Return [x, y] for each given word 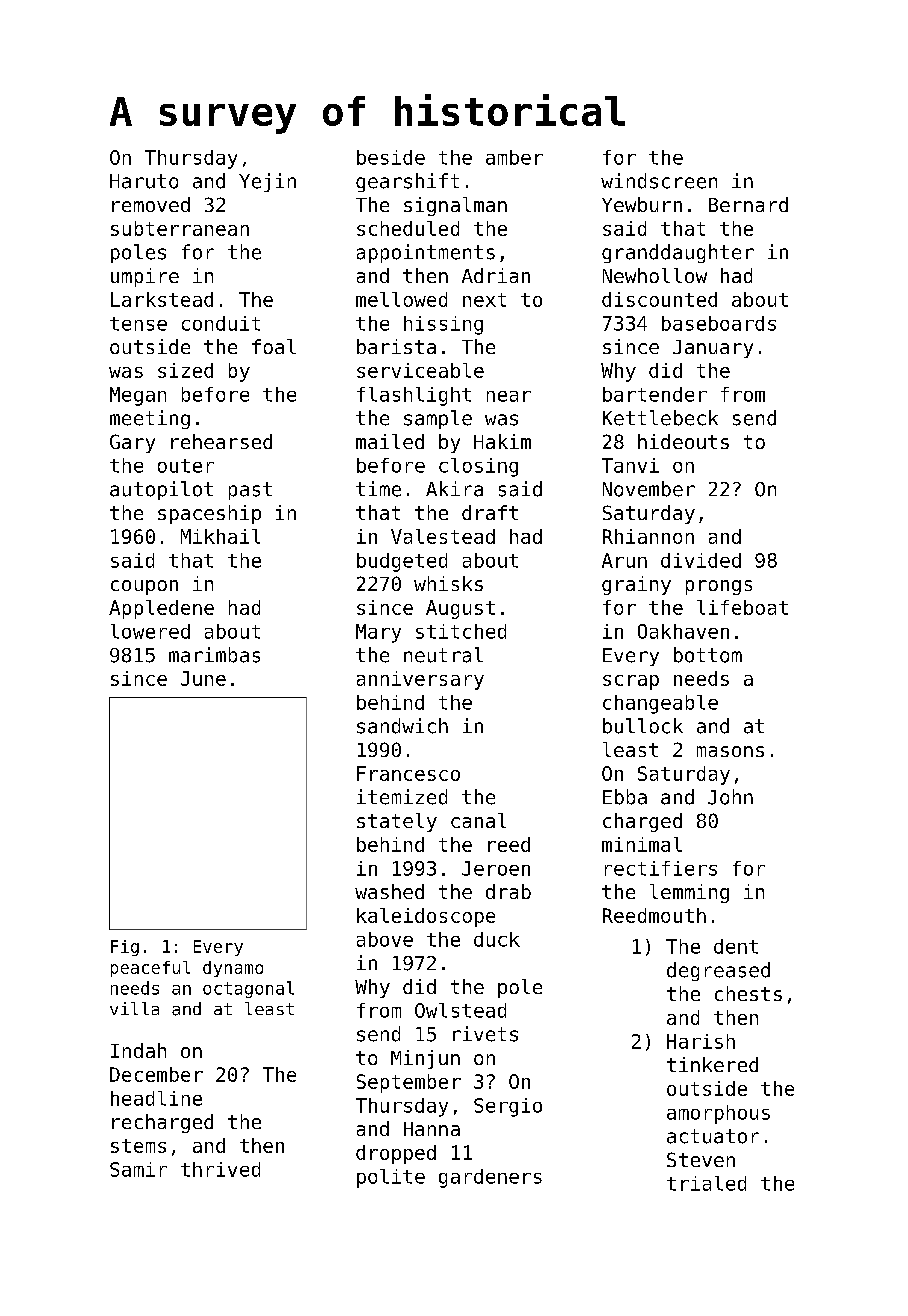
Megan [138, 396]
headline [156, 1098]
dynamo [233, 969]
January [713, 349]
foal [274, 346]
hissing [443, 325]
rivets [485, 1034]
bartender [655, 394]
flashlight [414, 396]
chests [748, 993]
